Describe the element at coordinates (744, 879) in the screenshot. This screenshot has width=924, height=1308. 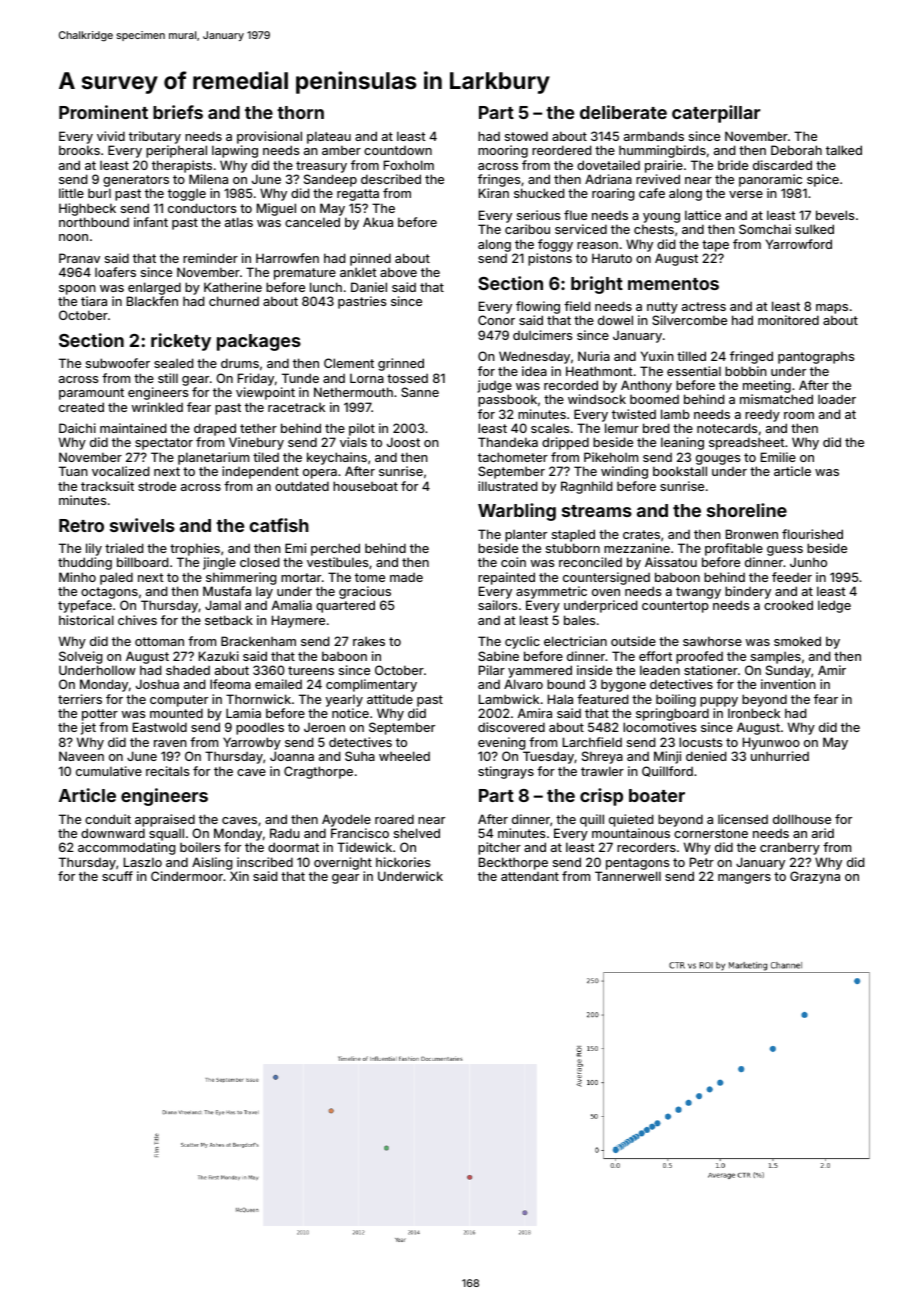
I see `mangers` at that location.
